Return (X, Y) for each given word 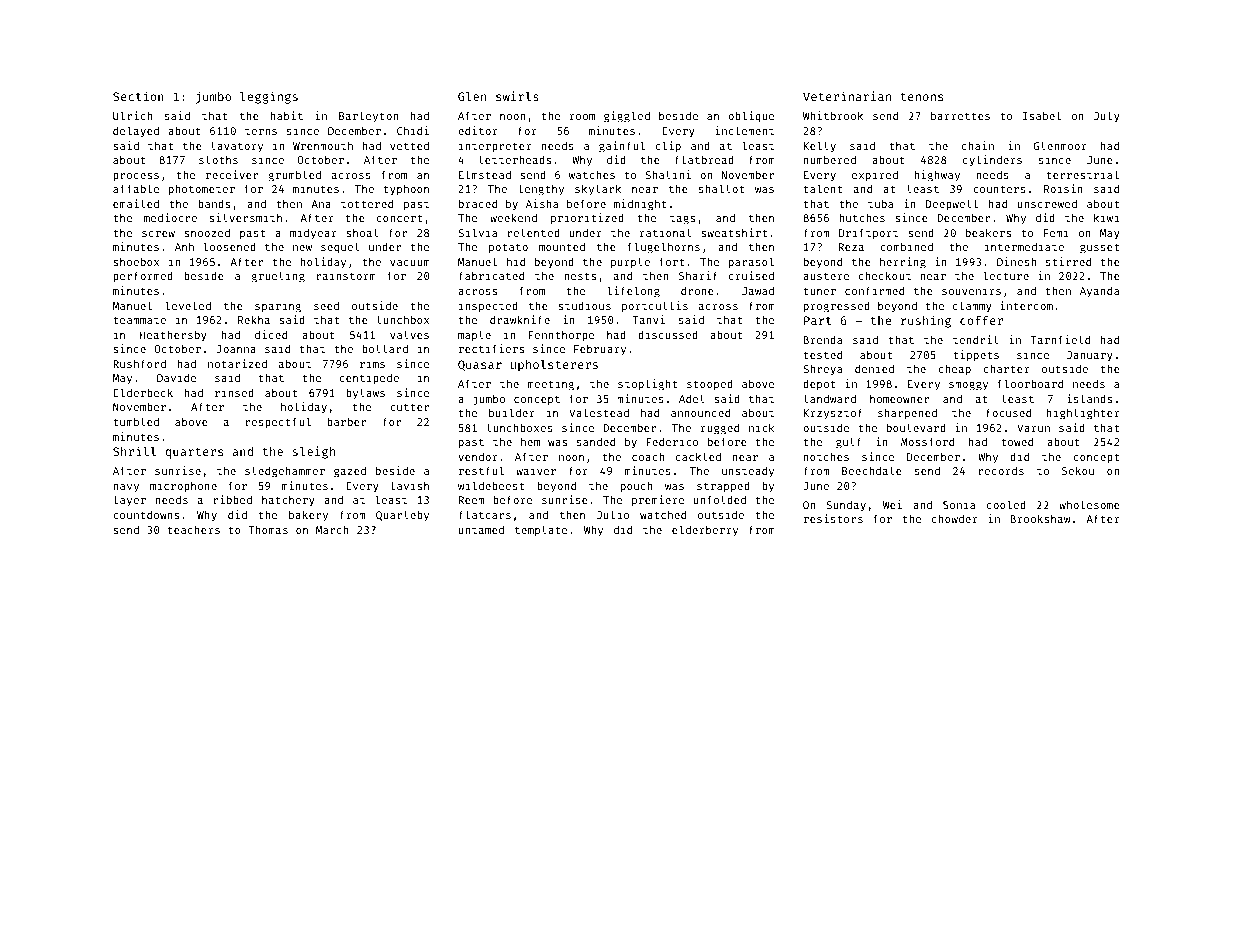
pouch (637, 487)
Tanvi (649, 319)
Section (138, 96)
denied (874, 368)
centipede (369, 378)
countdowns (146, 514)
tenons (922, 97)
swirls (517, 96)
